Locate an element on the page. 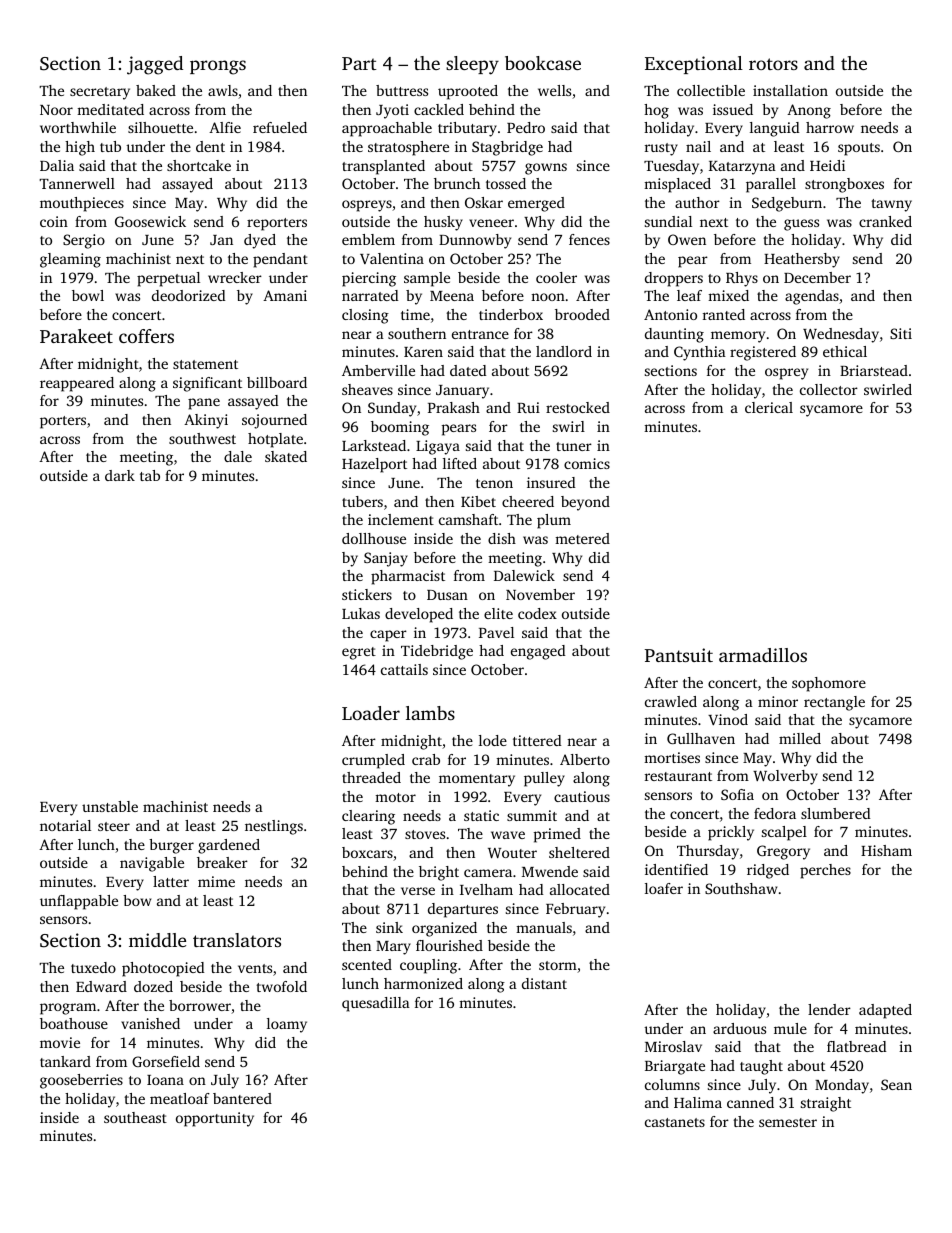 The width and height of the document is (952, 1233). perpetual is located at coordinates (168, 279).
